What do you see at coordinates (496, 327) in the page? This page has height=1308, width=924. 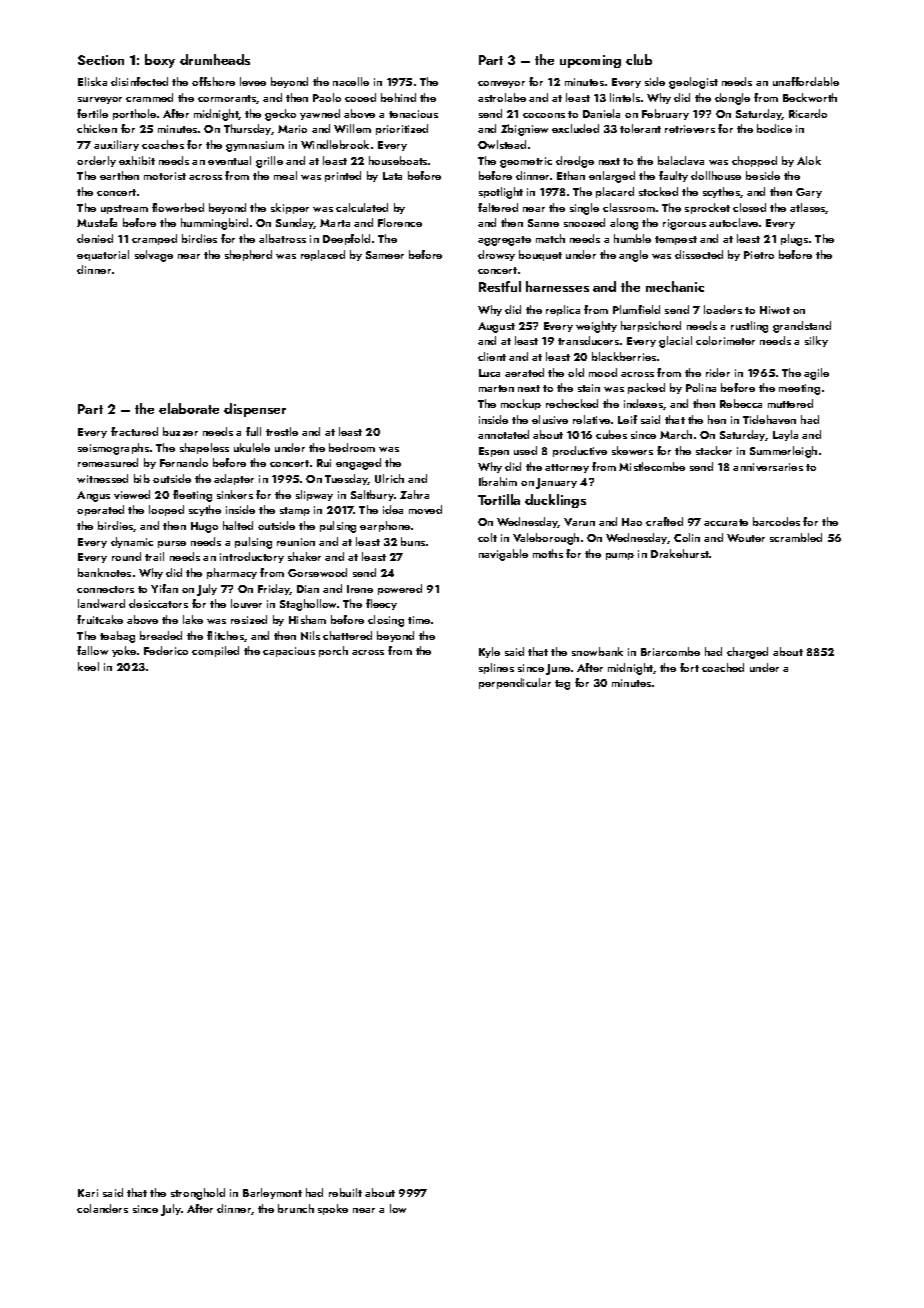 I see `August` at bounding box center [496, 327].
